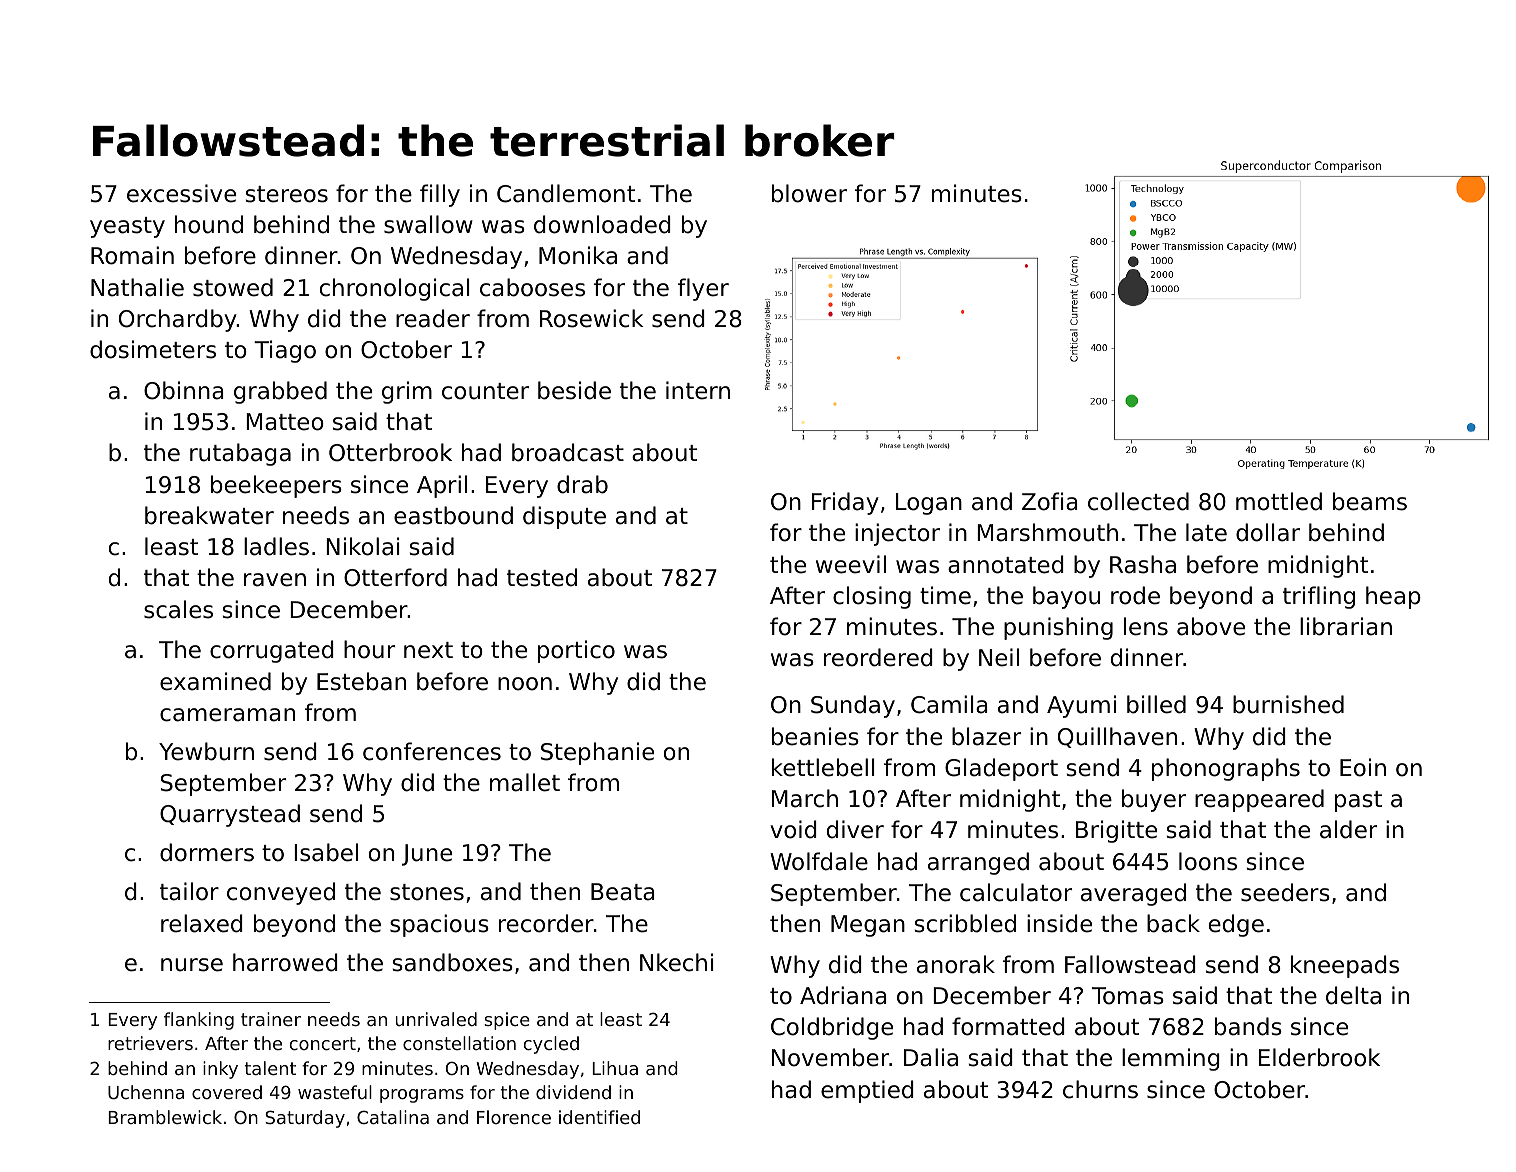 The width and height of the document is (1516, 1172). What do you see at coordinates (1319, 597) in the document?
I see `trifling` at bounding box center [1319, 597].
